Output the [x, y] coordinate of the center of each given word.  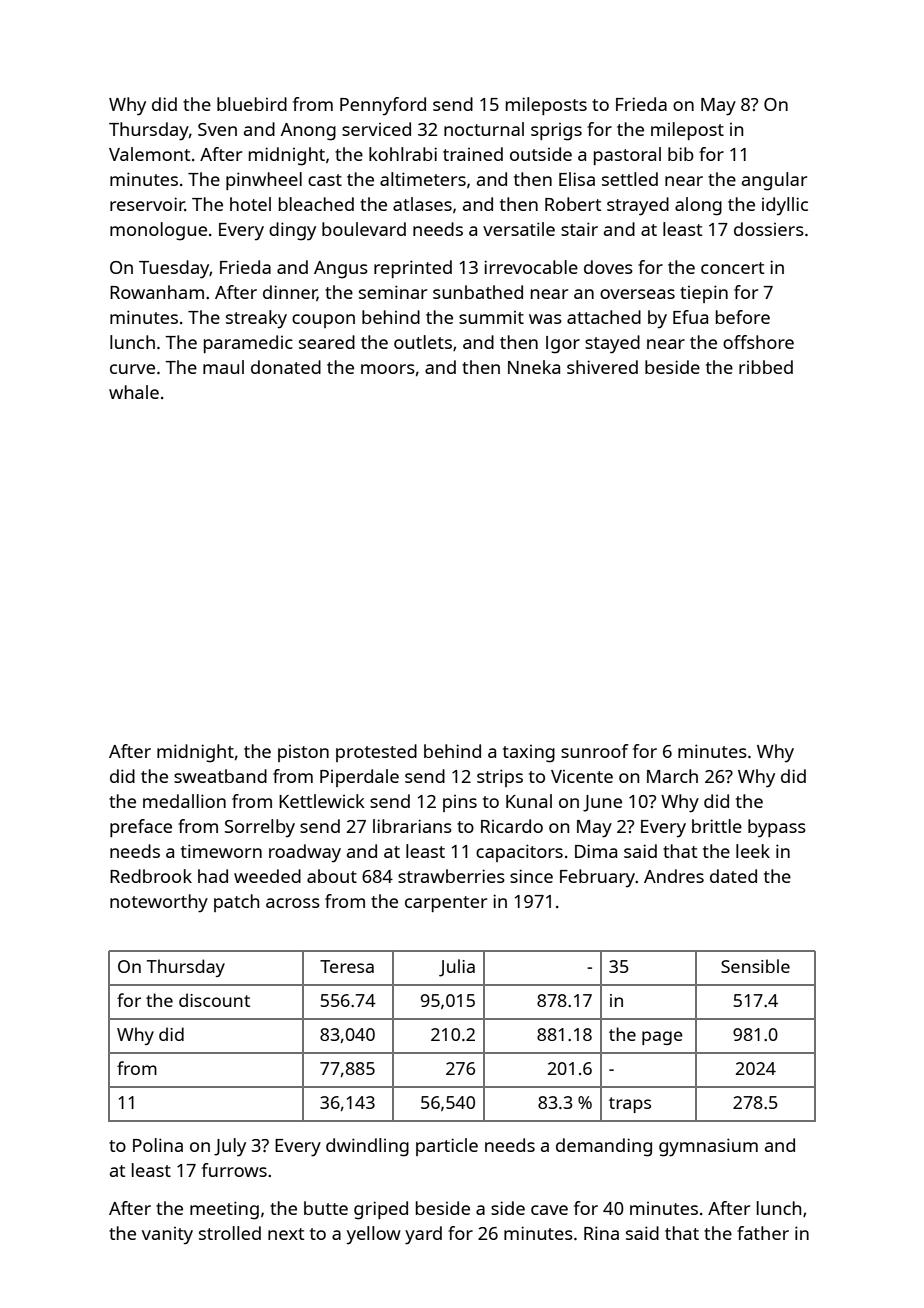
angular [774, 181]
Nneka [534, 367]
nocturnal [484, 129]
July [230, 1147]
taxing [529, 754]
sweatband [220, 776]
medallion [184, 801]
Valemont [149, 154]
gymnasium [708, 1147]
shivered [602, 367]
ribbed [766, 367]
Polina [158, 1145]
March [672, 776]
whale [134, 392]
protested [376, 753]
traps [630, 1105]
